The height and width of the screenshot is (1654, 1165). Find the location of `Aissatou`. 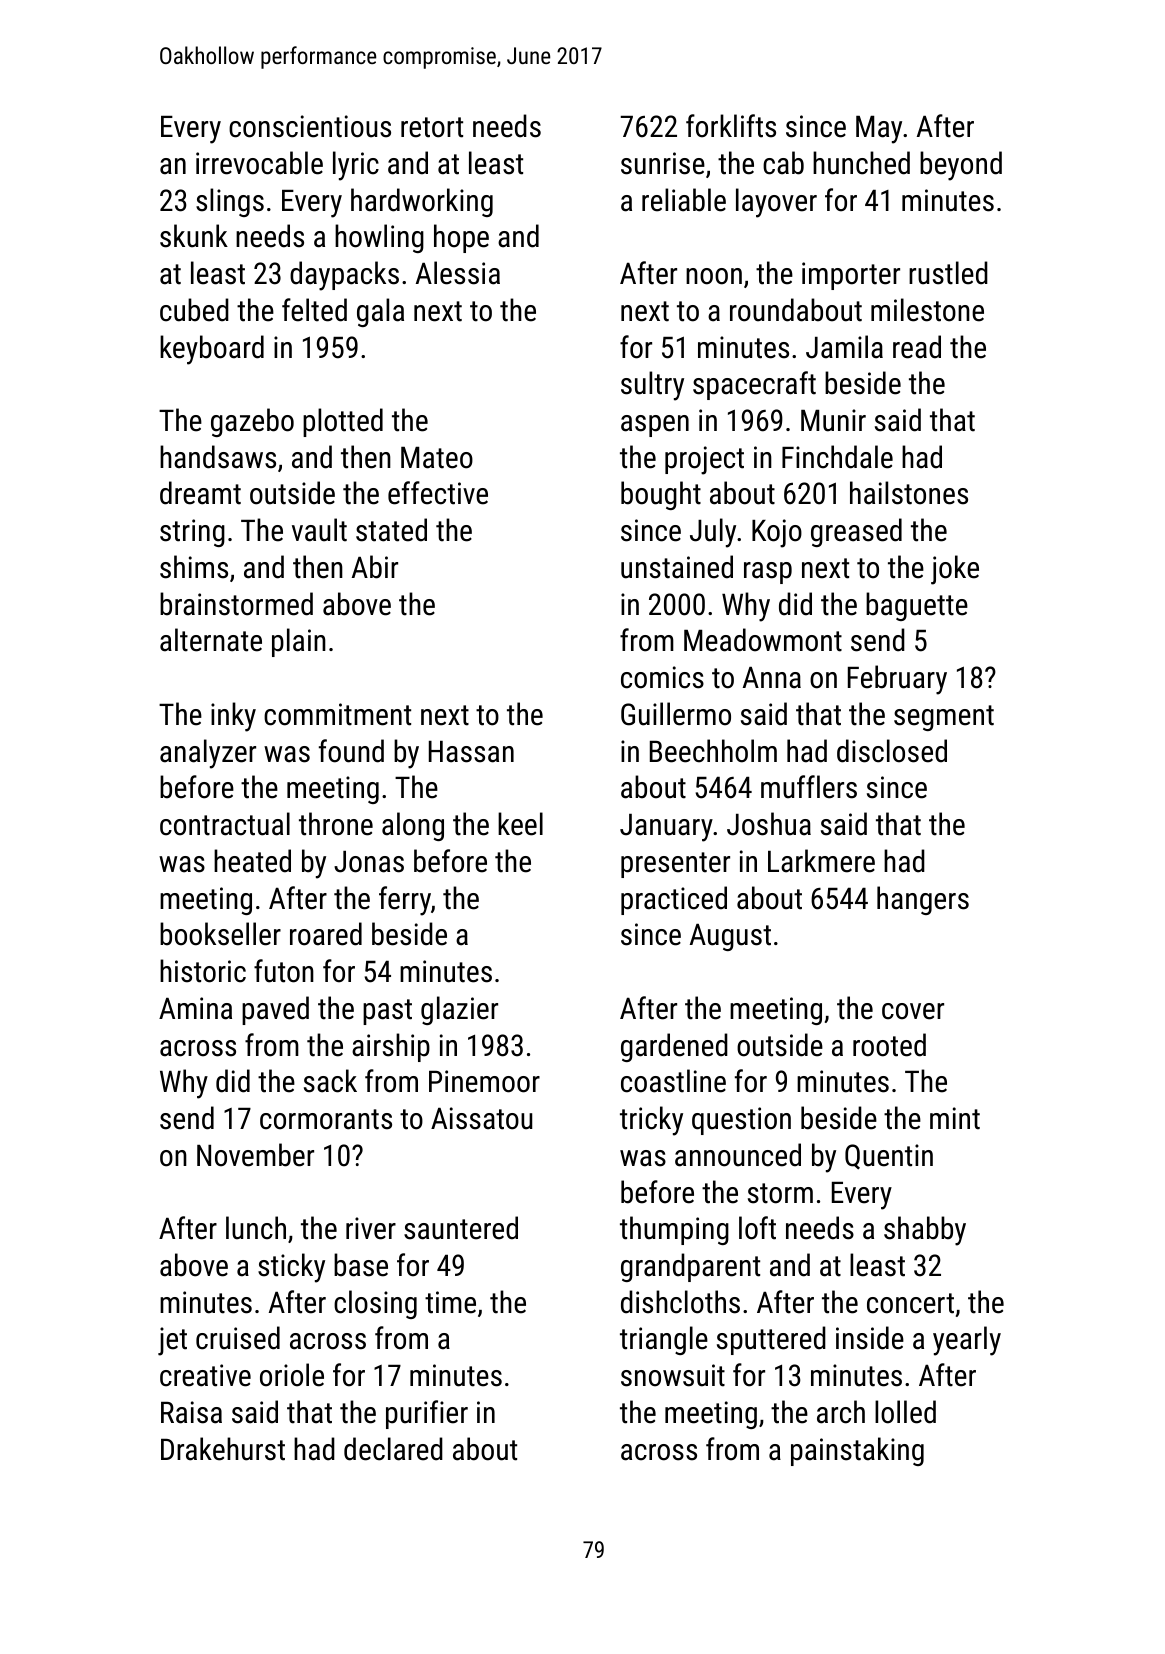

Aissatou is located at coordinates (481, 1118).
